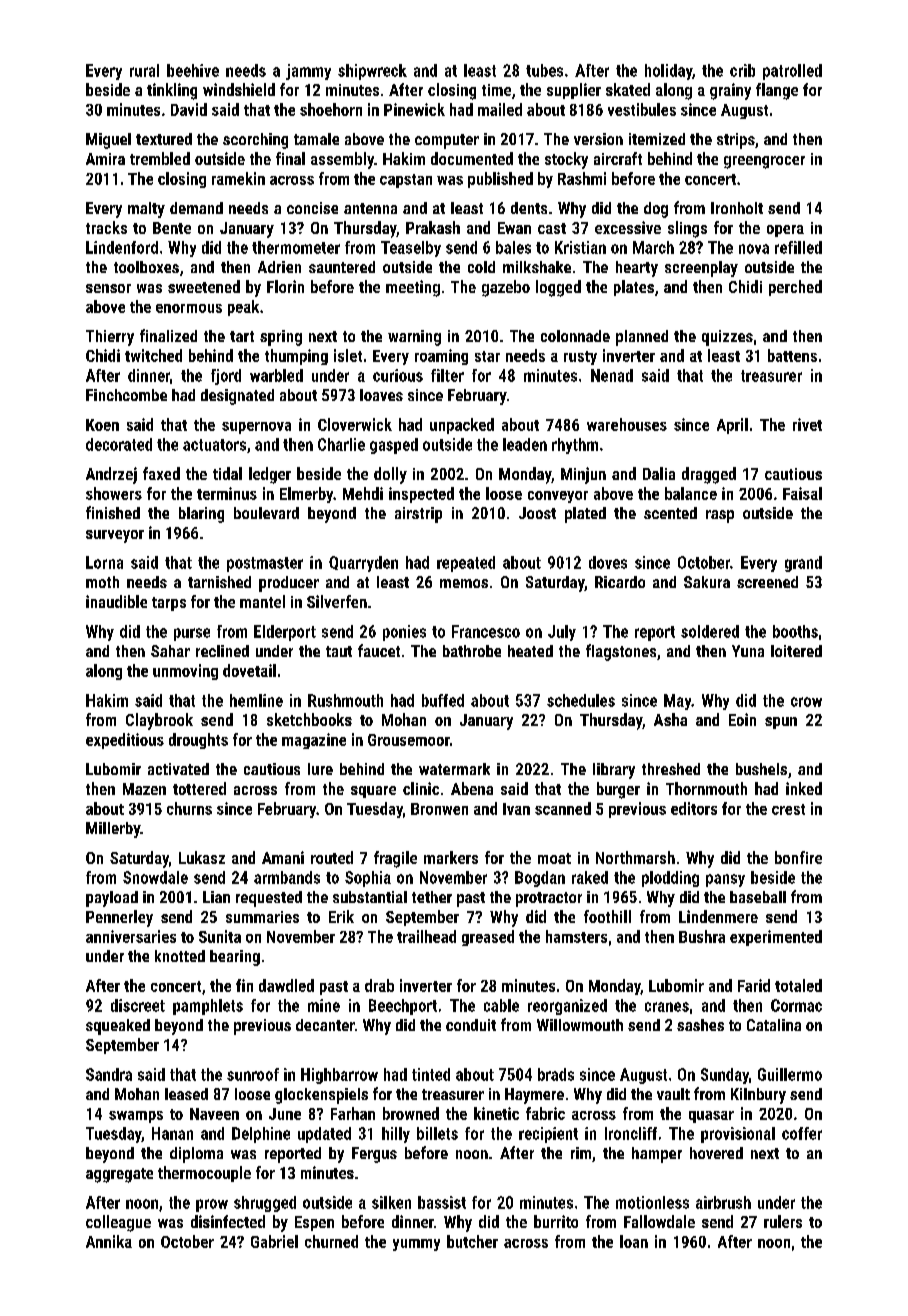 The image size is (908, 1316). What do you see at coordinates (414, 338) in the screenshot?
I see `warning` at bounding box center [414, 338].
